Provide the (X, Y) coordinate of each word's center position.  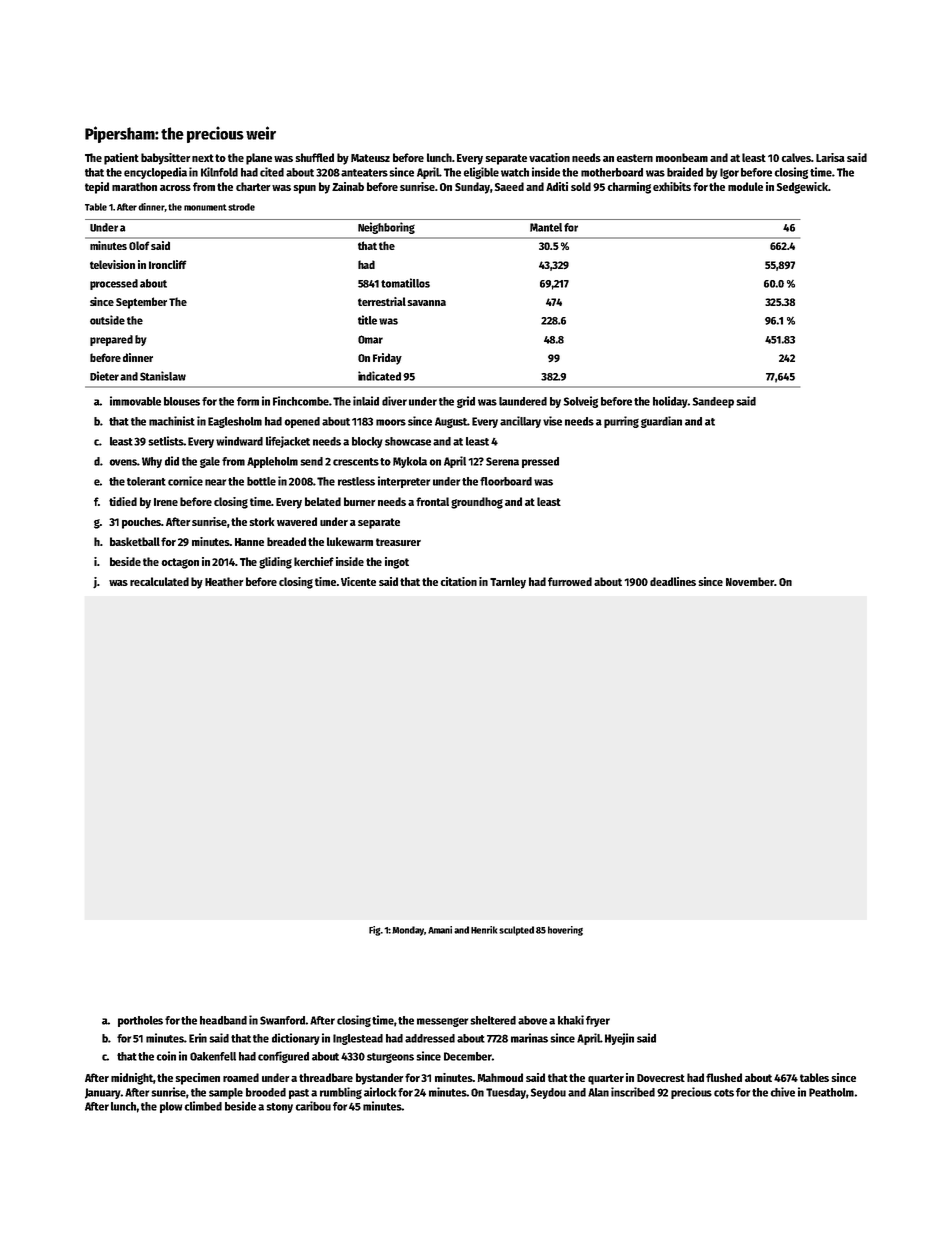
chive (782, 1092)
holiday (670, 402)
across (175, 188)
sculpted (516, 931)
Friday (387, 359)
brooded (266, 1092)
